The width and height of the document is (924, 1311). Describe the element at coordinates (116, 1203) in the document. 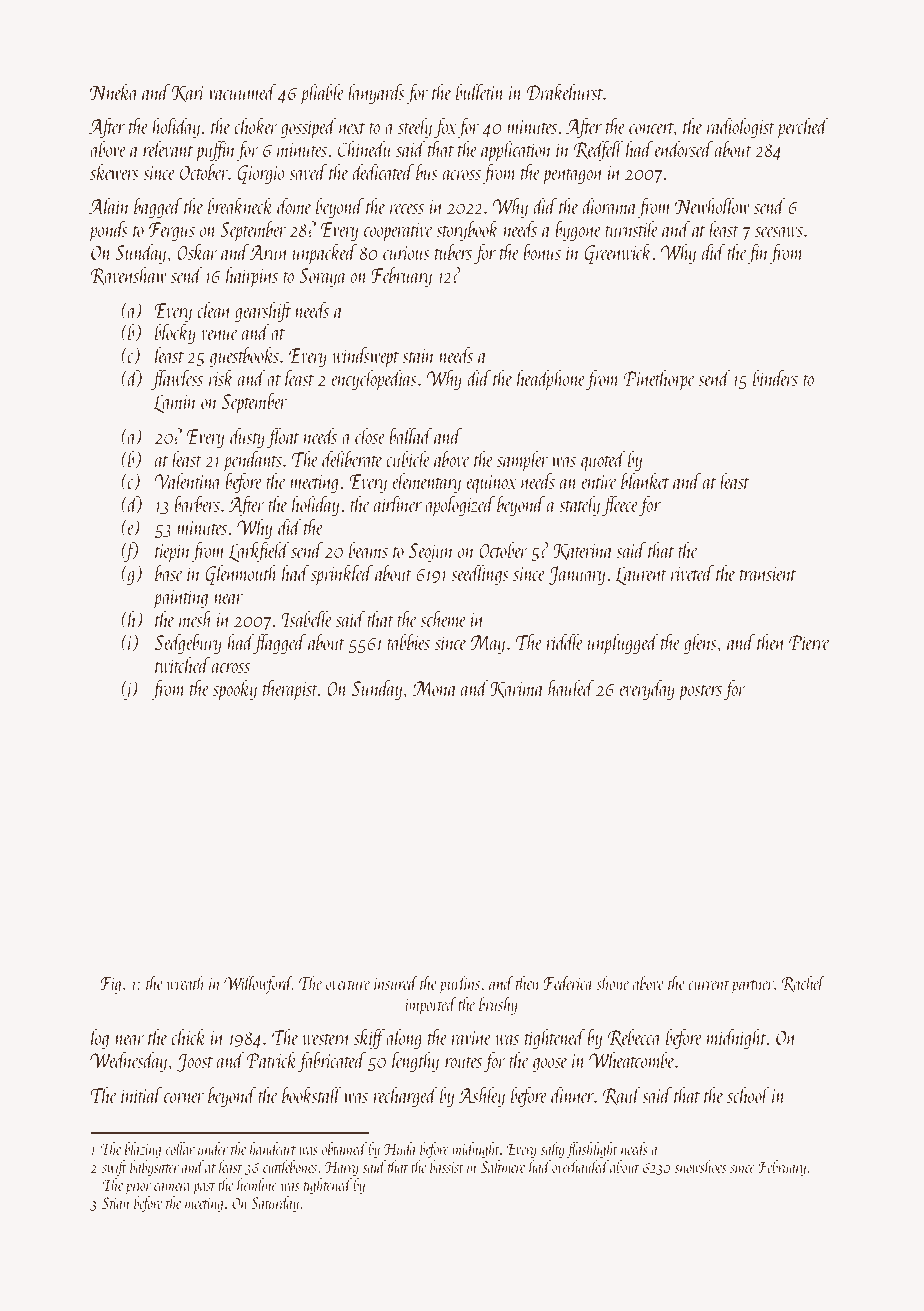

I see `Stian` at that location.
